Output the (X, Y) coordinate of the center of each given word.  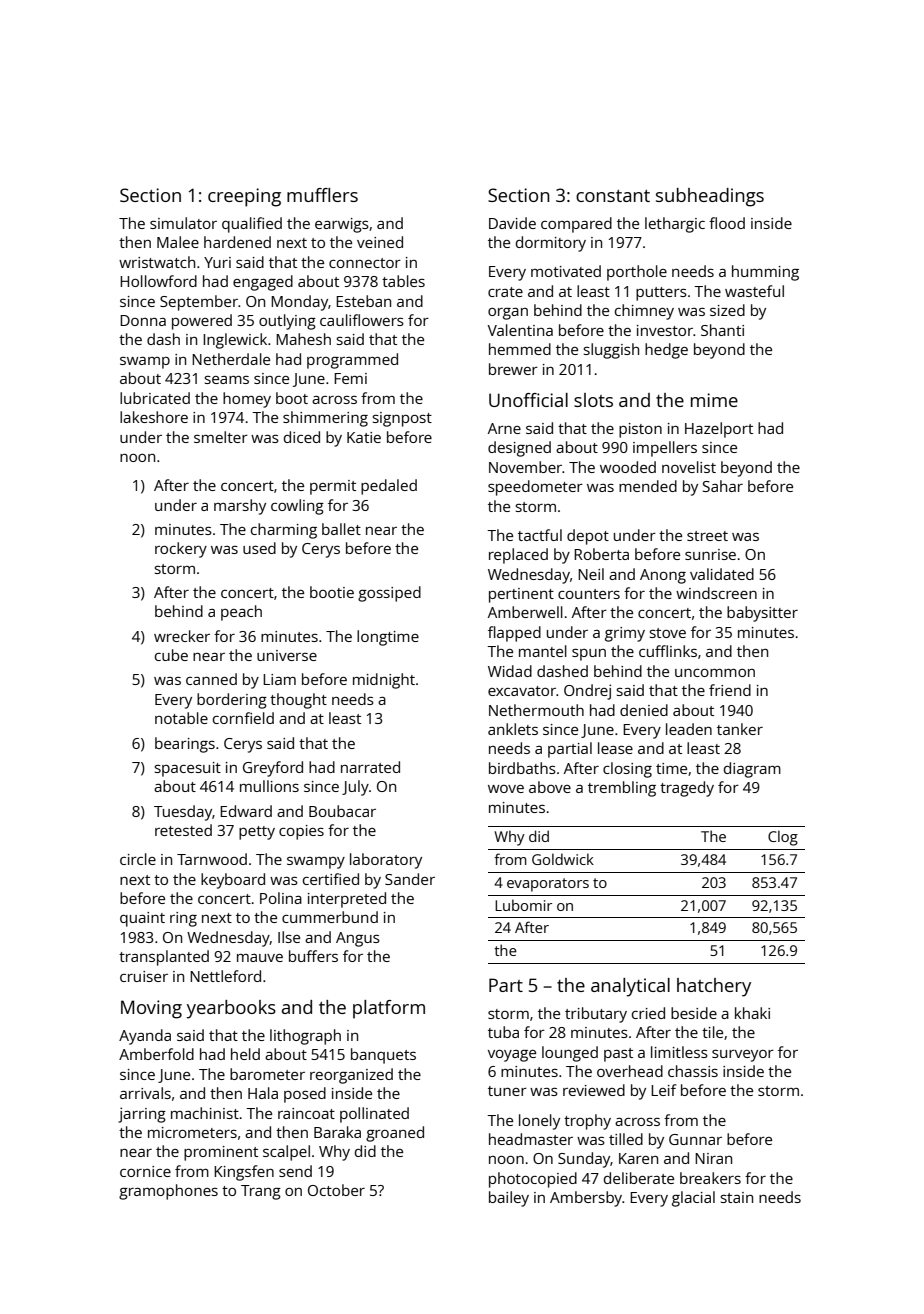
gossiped (389, 594)
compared (576, 225)
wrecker (182, 636)
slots (593, 400)
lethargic (675, 225)
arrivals (145, 1093)
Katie (364, 437)
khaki (752, 1013)
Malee (178, 242)
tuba (503, 1032)
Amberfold (156, 1054)
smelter (221, 437)
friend (730, 690)
